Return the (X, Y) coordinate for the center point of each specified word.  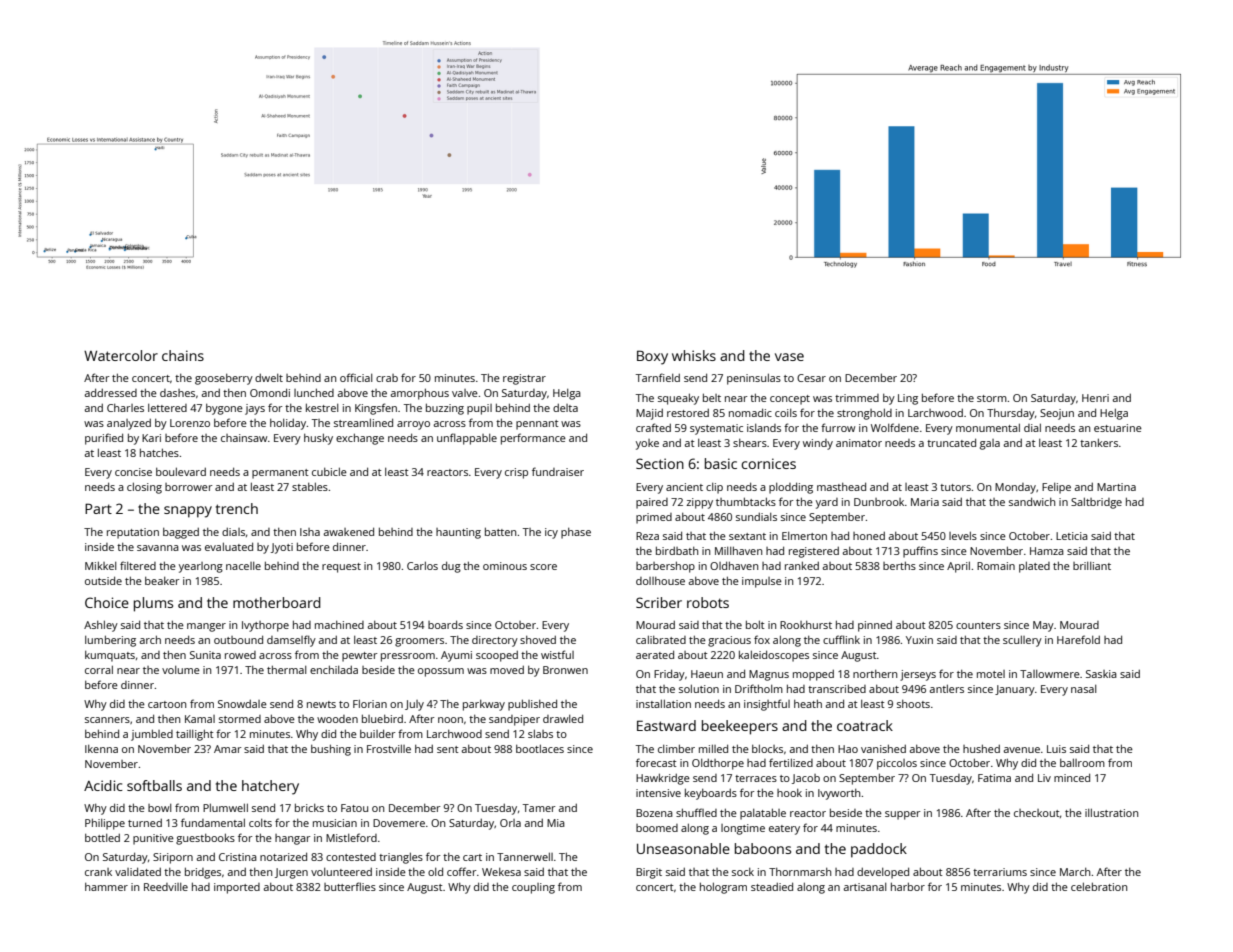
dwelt (269, 378)
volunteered (341, 872)
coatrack (865, 725)
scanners (107, 720)
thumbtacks (746, 501)
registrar (524, 379)
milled (713, 748)
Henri (1095, 398)
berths (899, 565)
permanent (280, 474)
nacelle (243, 566)
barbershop (665, 567)
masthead (841, 486)
